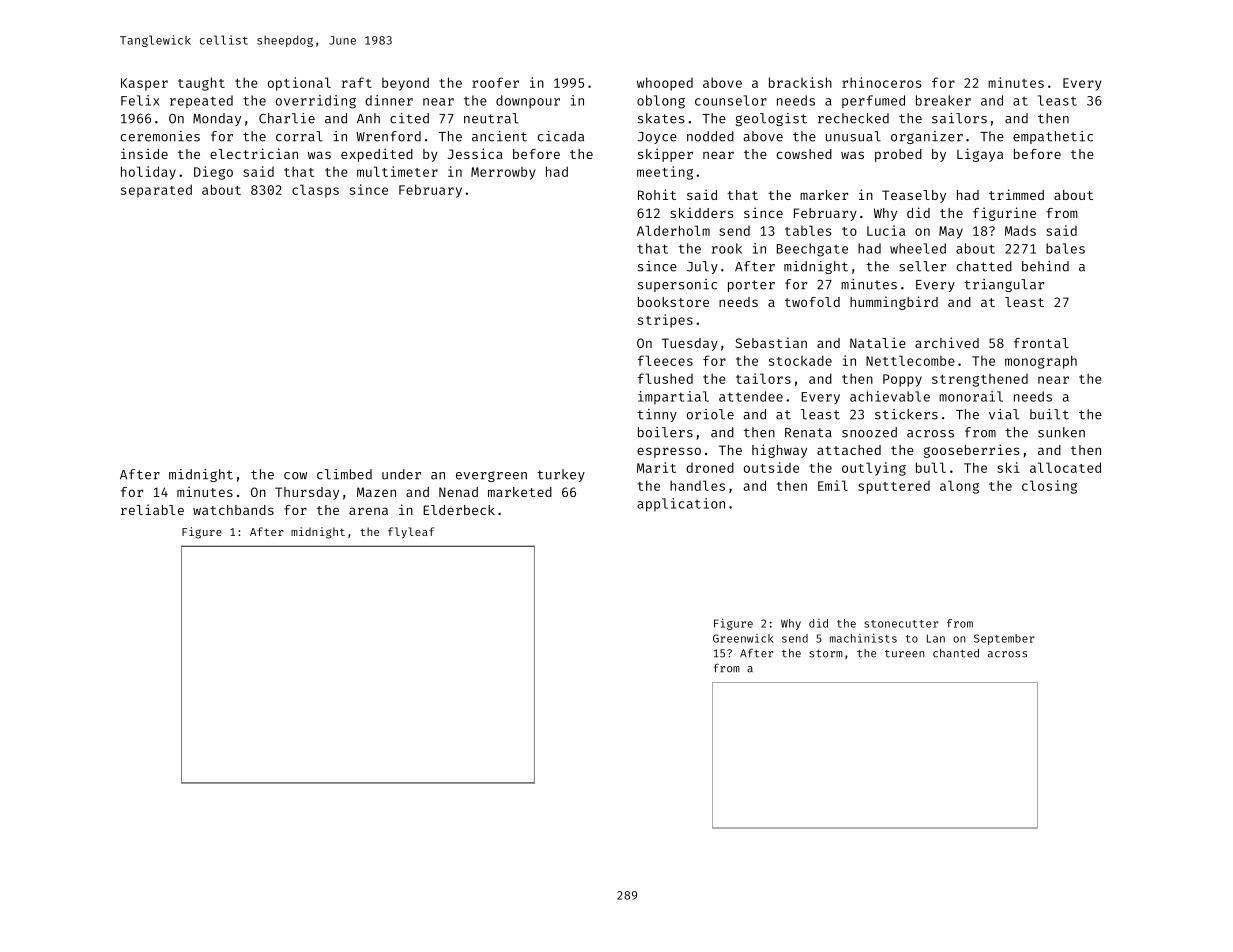 This document has height=952, width=1233. Describe the element at coordinates (751, 396) in the document. I see `attendee` at that location.
